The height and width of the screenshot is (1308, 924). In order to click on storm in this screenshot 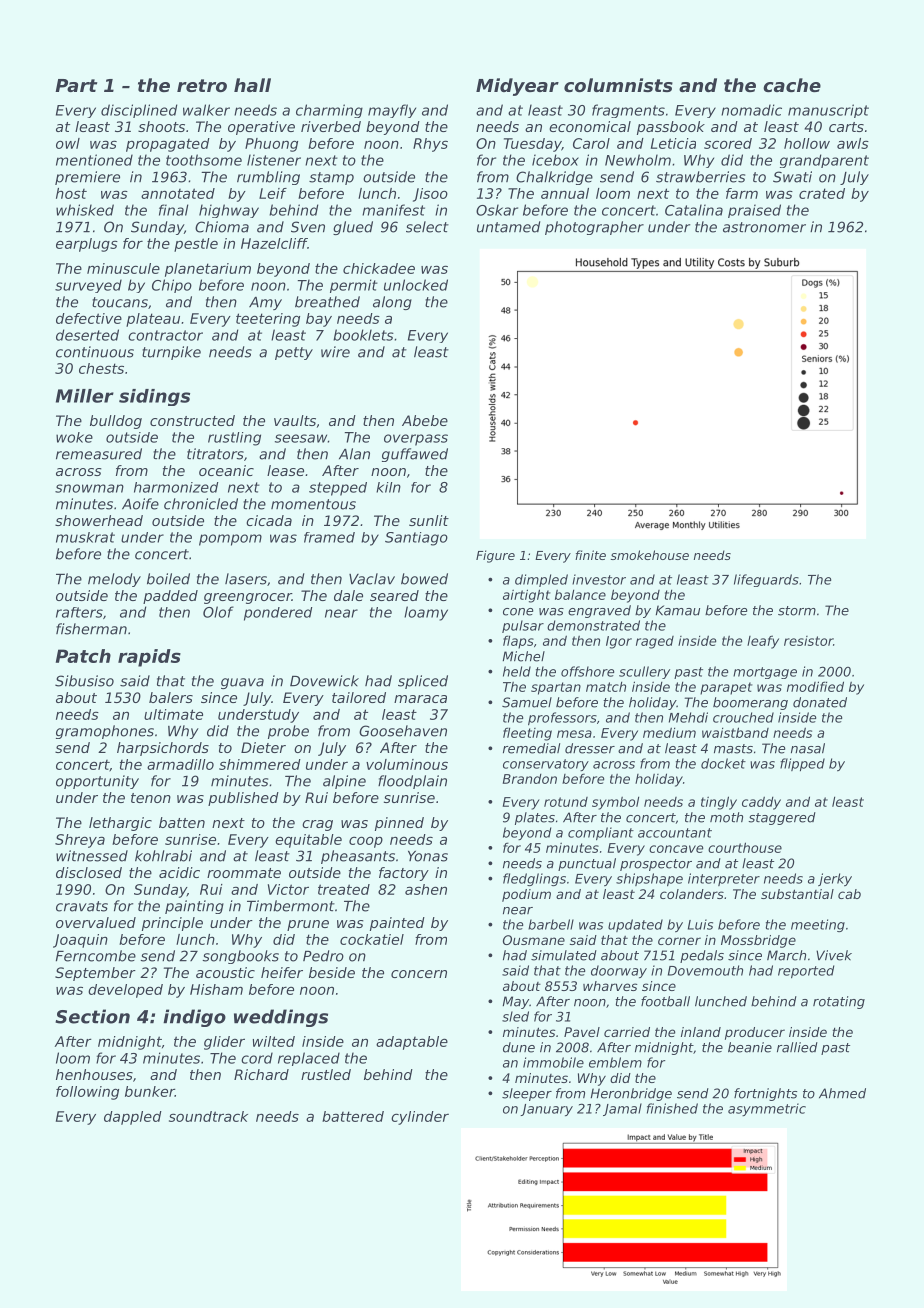, I will do `click(797, 611)`.
